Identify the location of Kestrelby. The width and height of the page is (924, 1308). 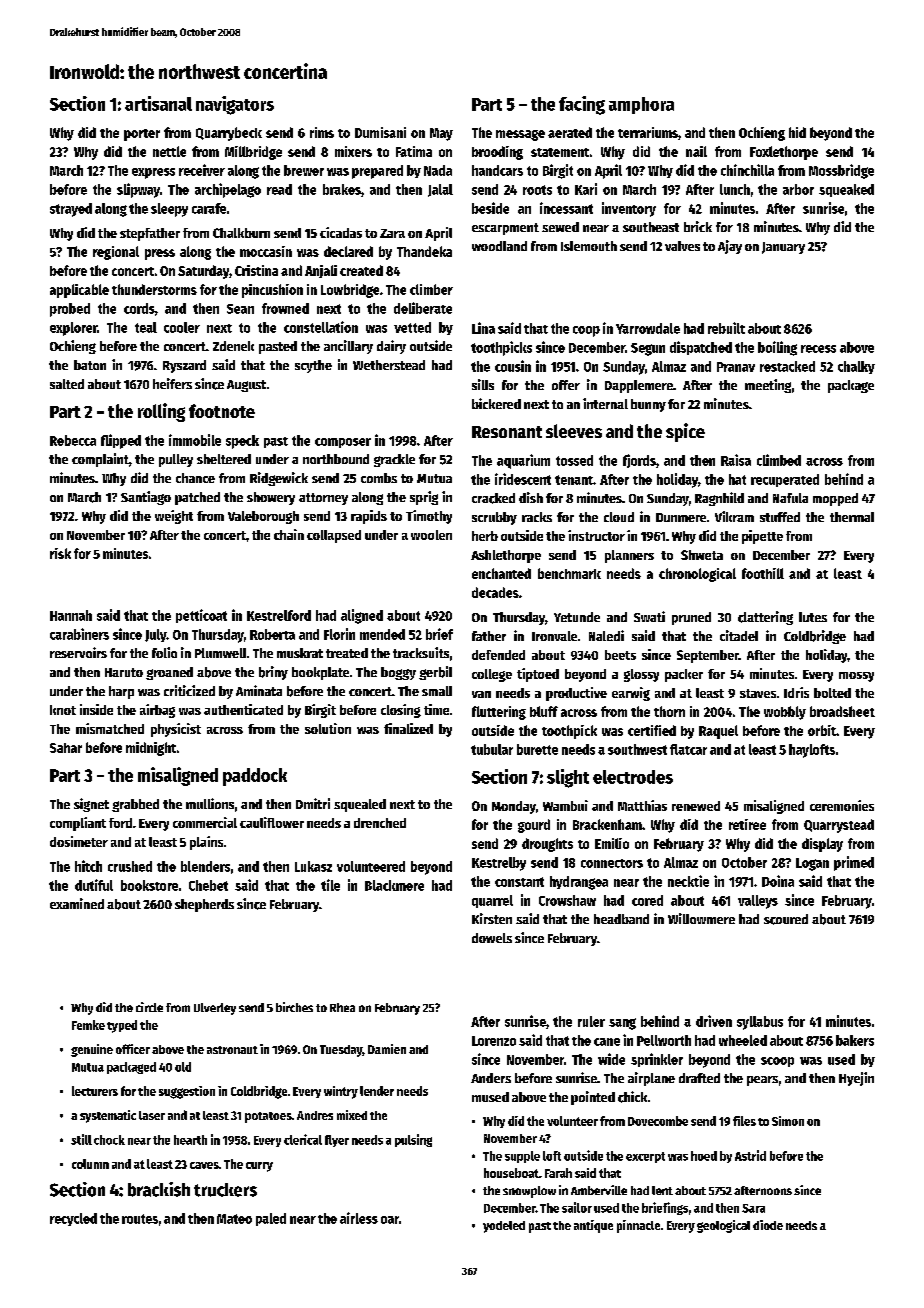
(499, 864).
